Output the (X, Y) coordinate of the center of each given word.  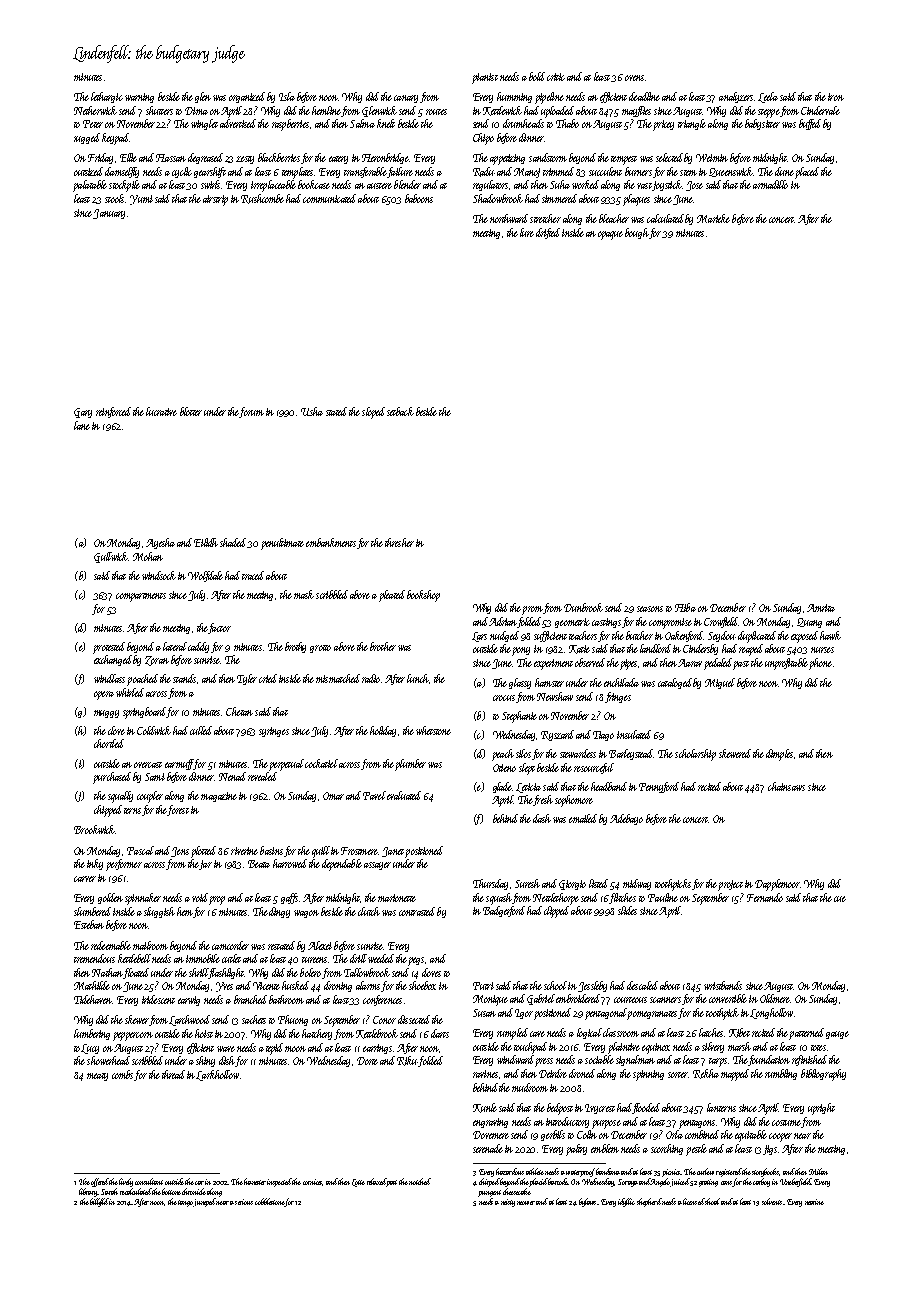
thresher (399, 542)
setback (400, 411)
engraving (490, 1123)
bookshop (423, 596)
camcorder (230, 945)
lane (82, 425)
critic (556, 77)
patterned (806, 1034)
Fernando (765, 897)
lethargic (107, 97)
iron (836, 97)
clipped (556, 912)
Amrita (821, 608)
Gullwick (111, 557)
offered (100, 1182)
